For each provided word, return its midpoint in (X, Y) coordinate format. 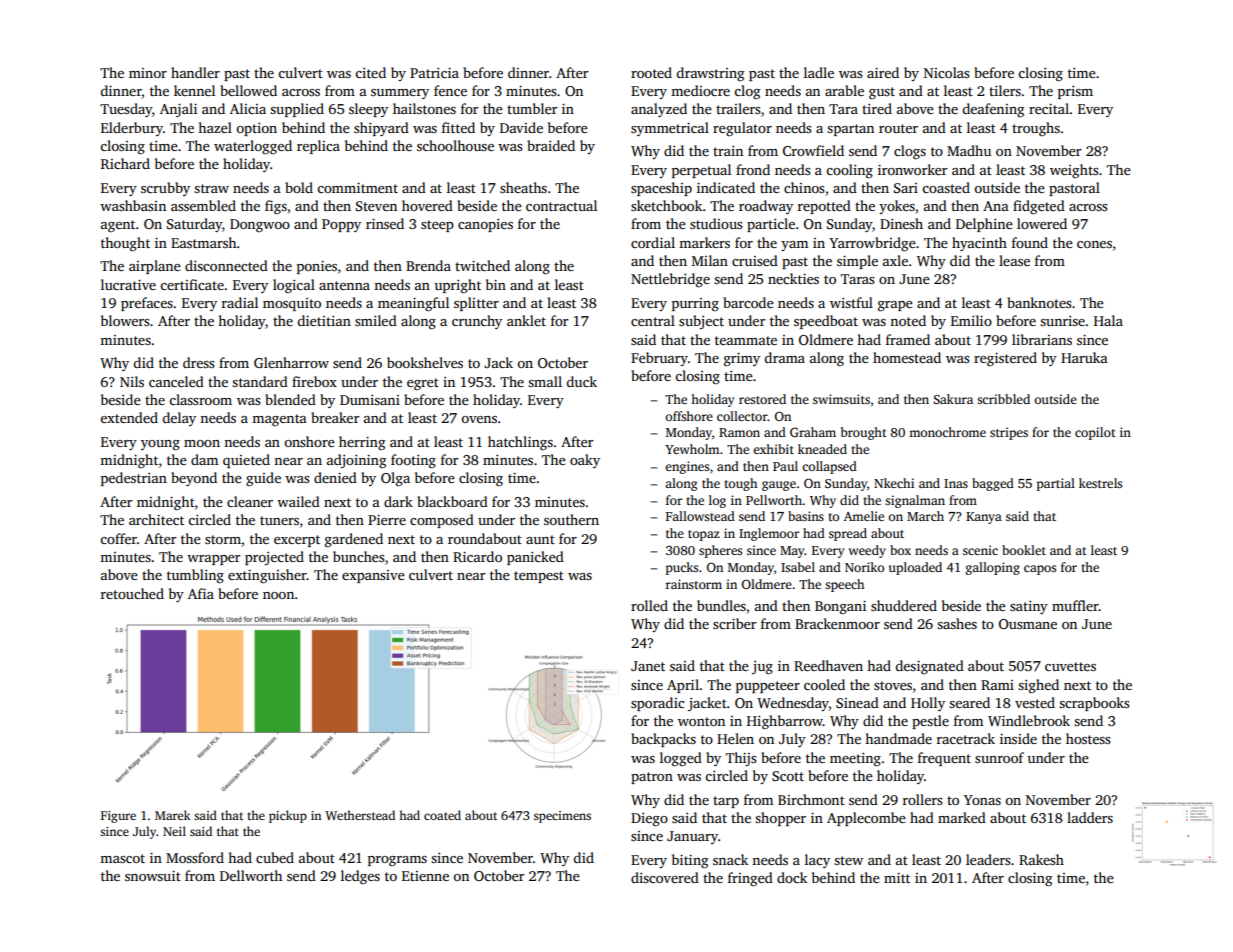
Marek (173, 815)
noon (278, 595)
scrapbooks (1094, 704)
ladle (819, 72)
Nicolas (946, 72)
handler (195, 72)
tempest (539, 577)
